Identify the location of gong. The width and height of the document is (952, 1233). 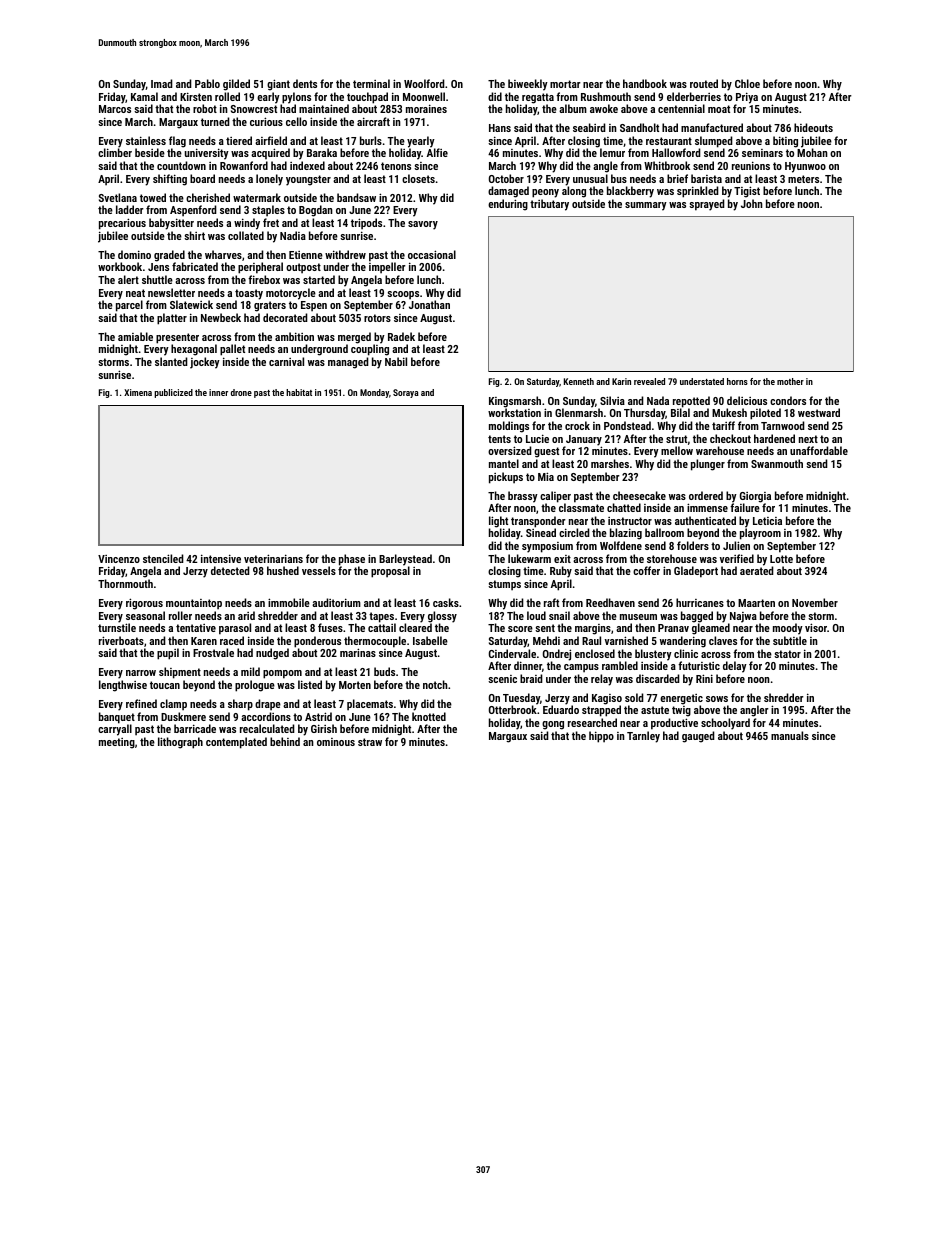
(553, 725).
